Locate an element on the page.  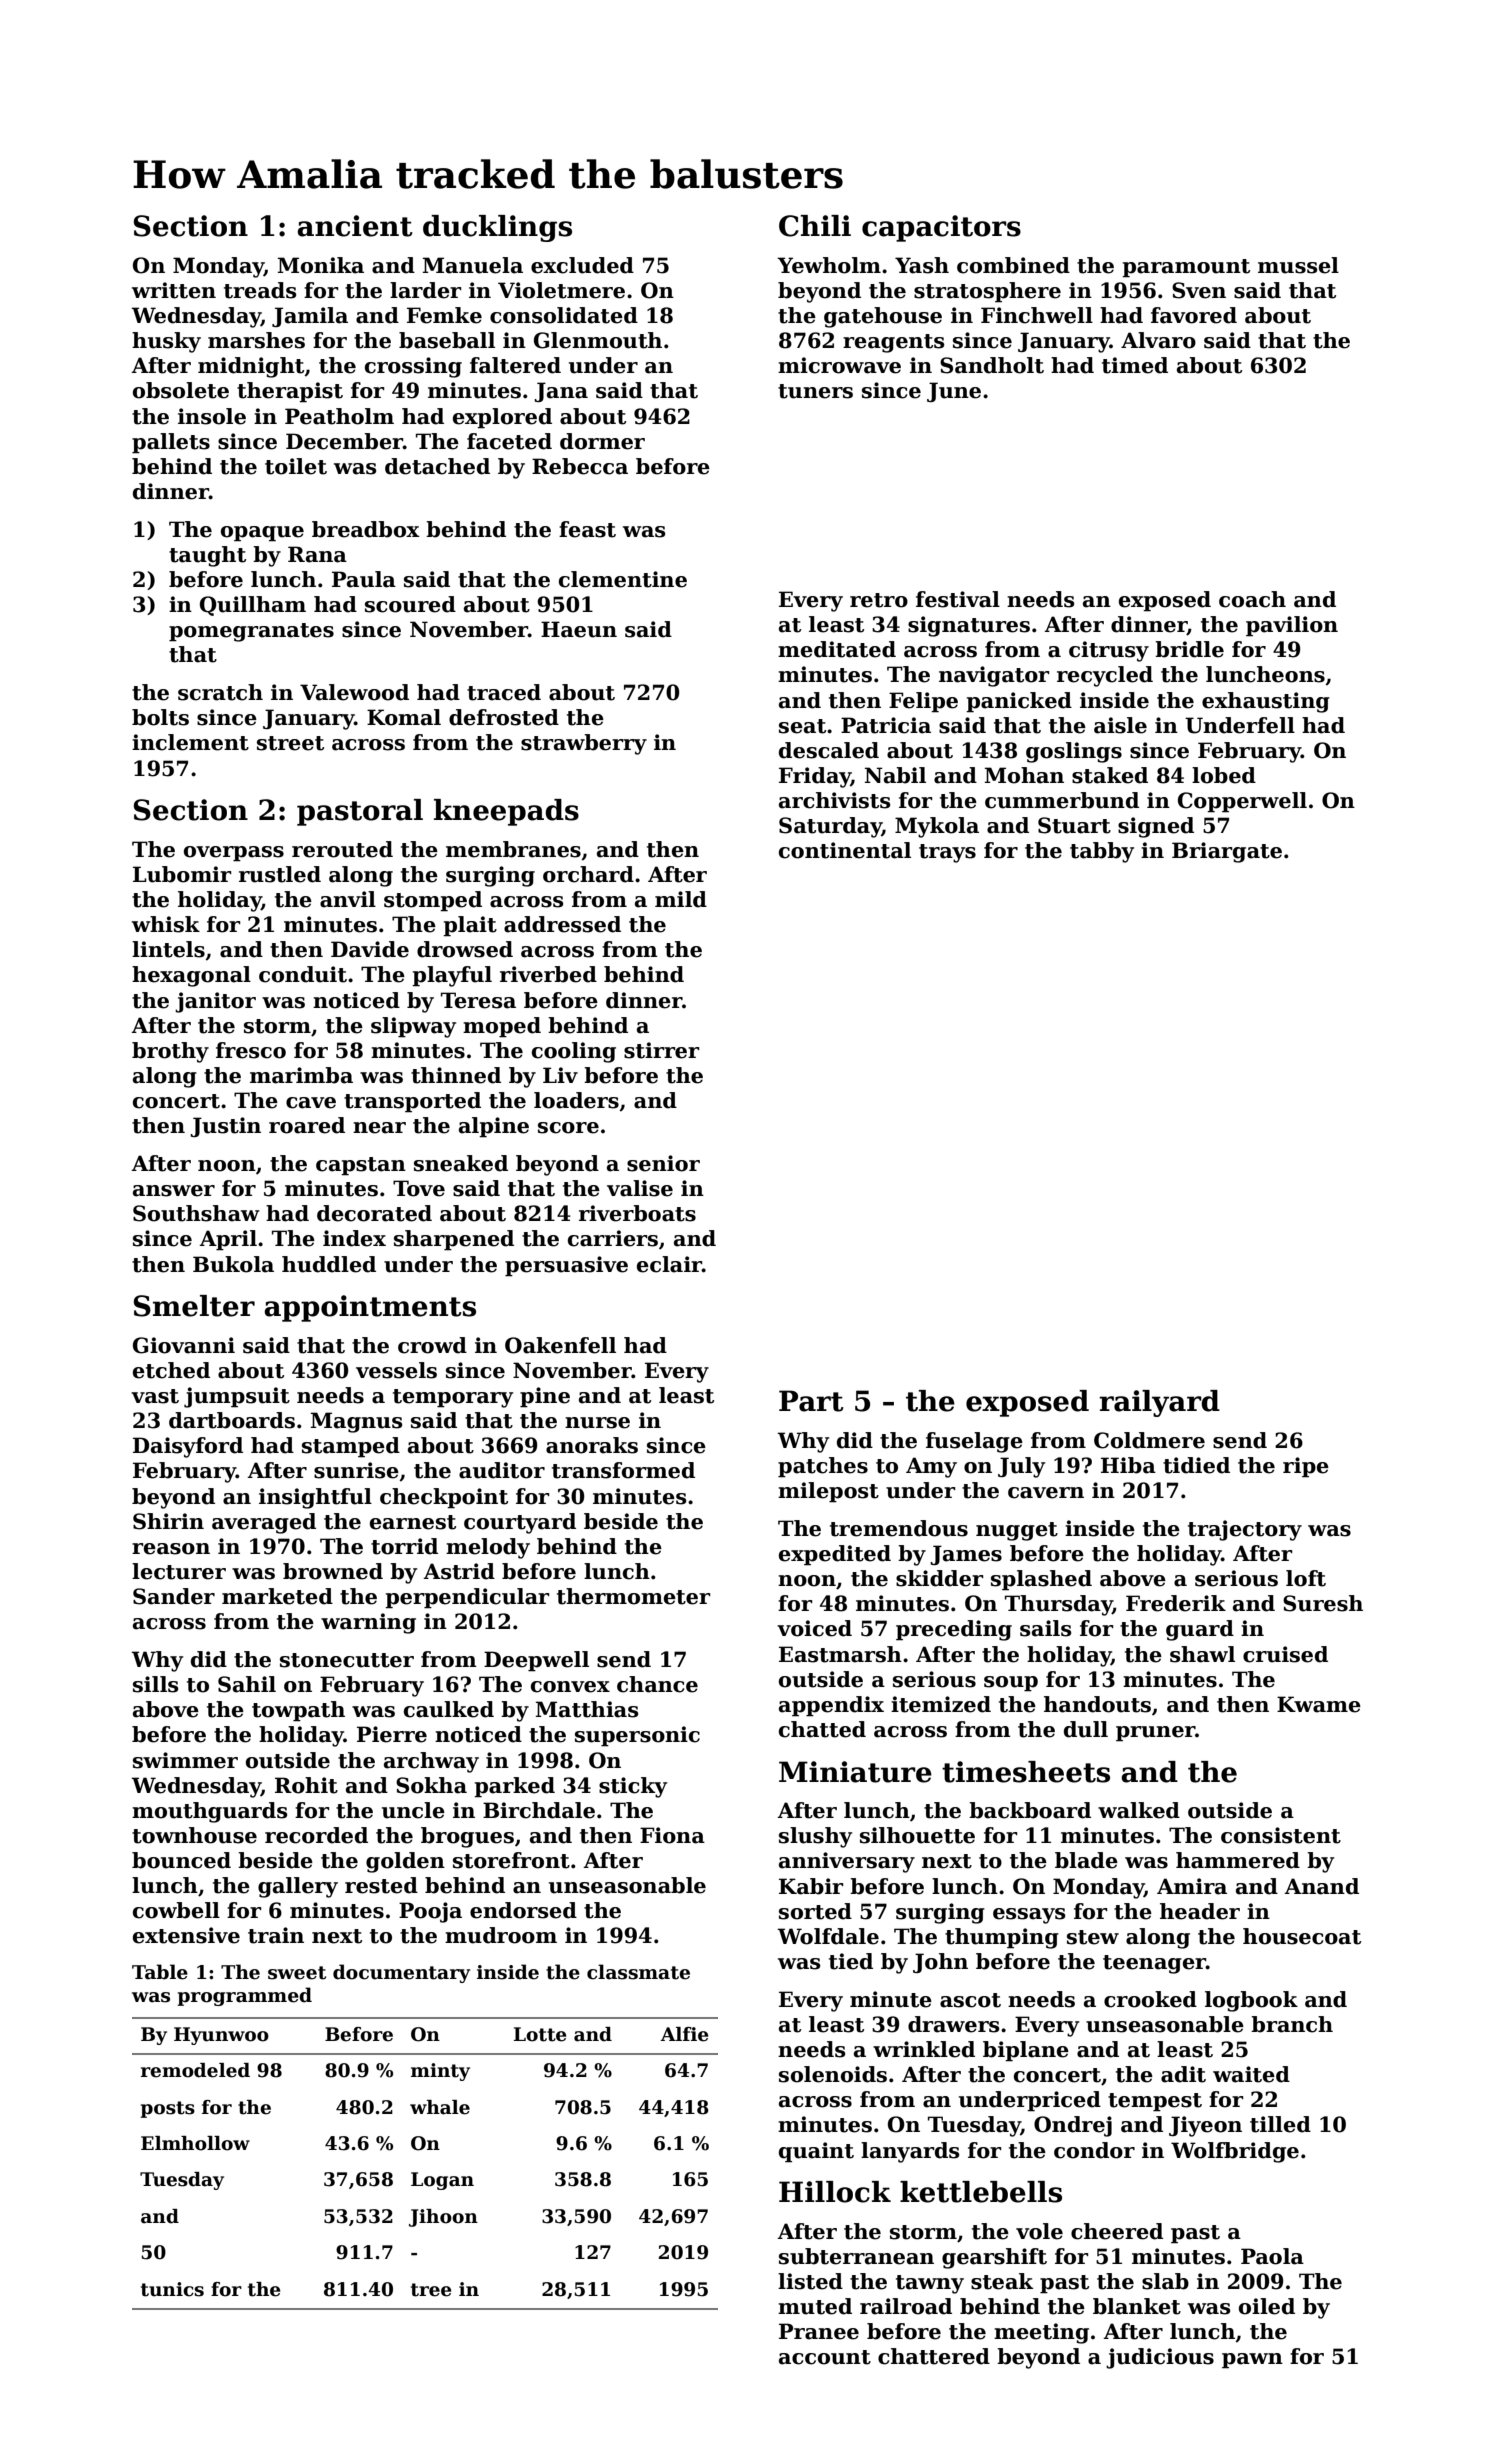
slushy is located at coordinates (815, 1837).
